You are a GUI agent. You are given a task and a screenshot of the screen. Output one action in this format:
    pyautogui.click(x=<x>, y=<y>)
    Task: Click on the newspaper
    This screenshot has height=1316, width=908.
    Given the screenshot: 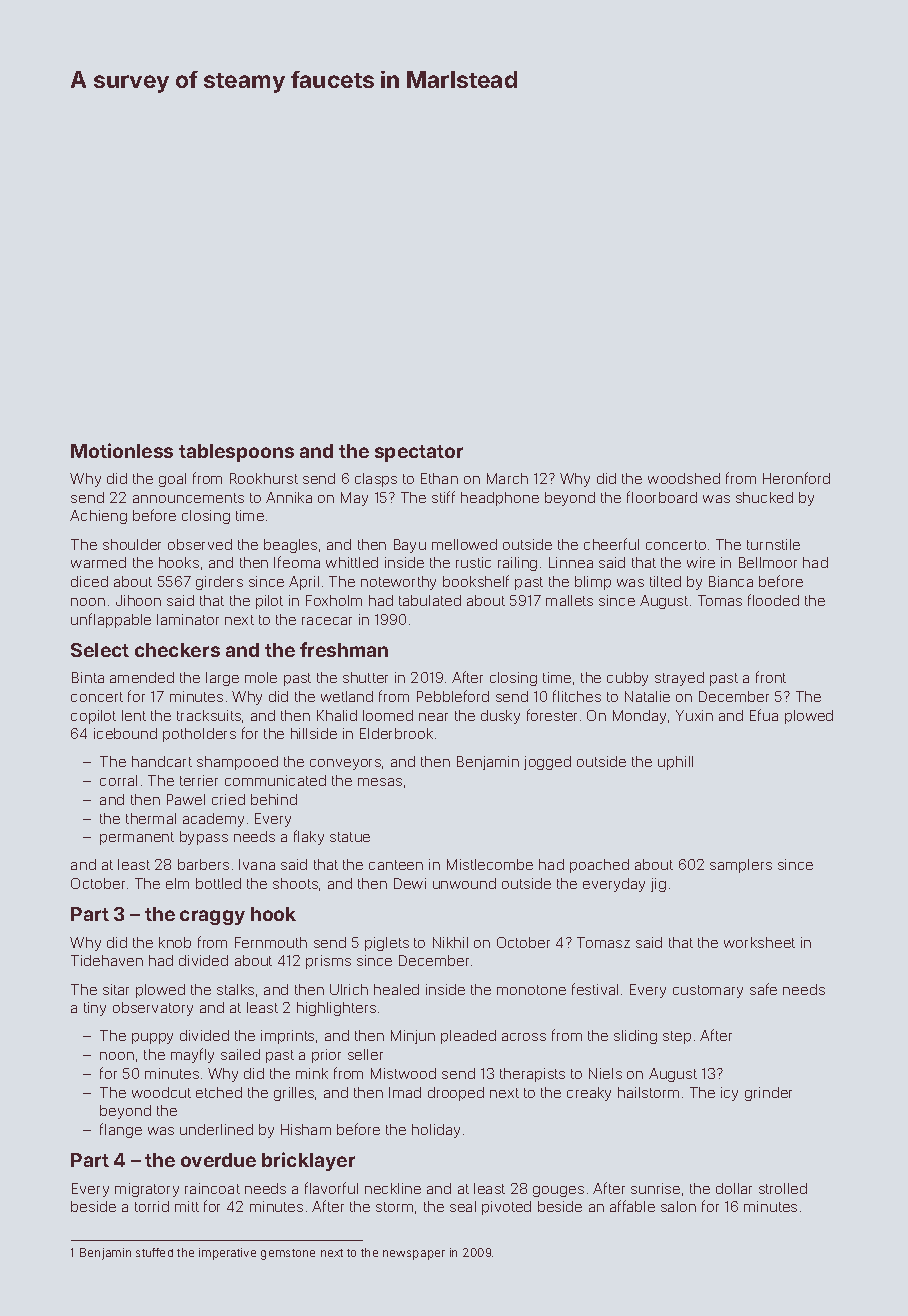 What is the action you would take?
    pyautogui.click(x=414, y=1255)
